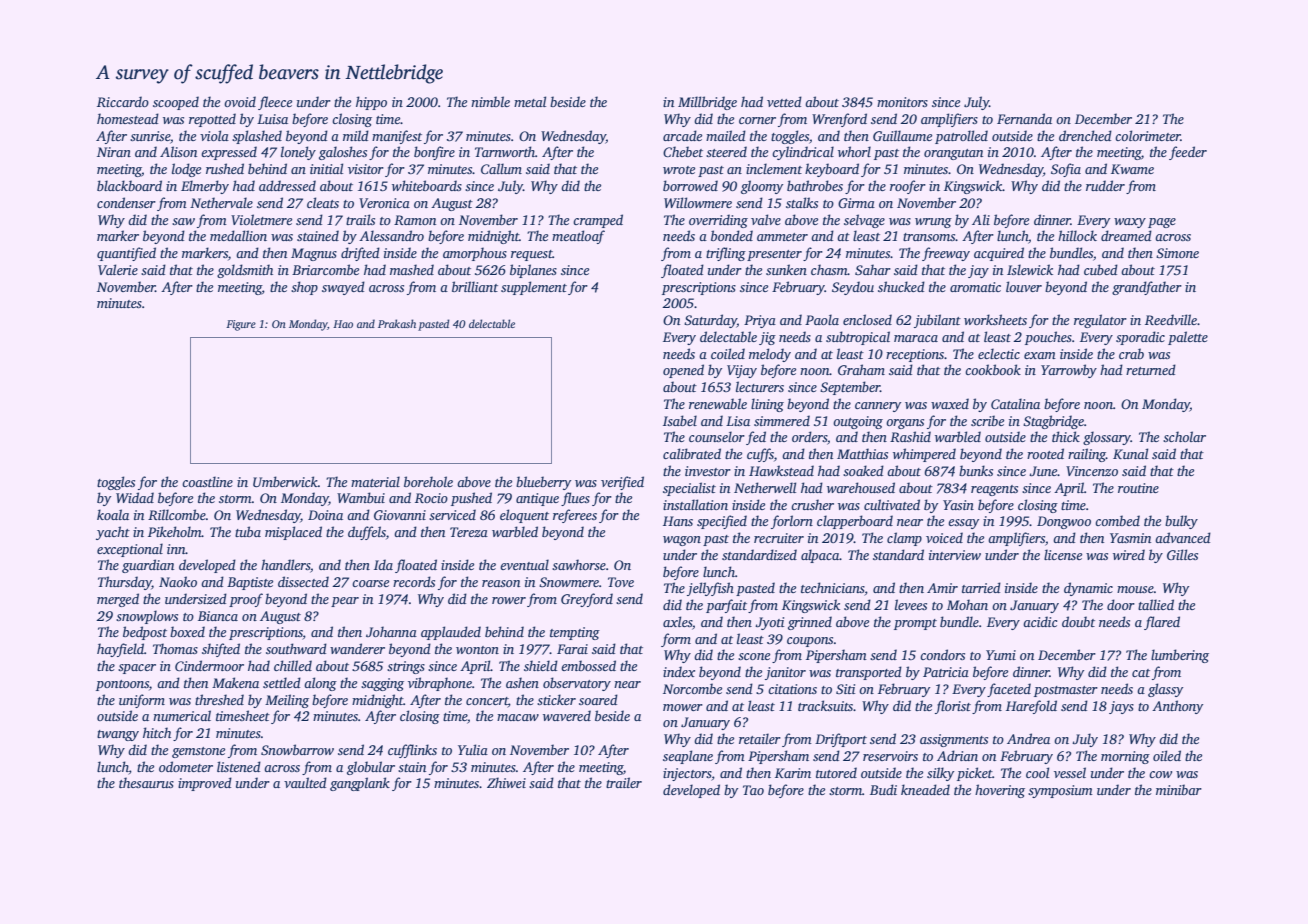  What do you see at coordinates (753, 790) in the screenshot?
I see `Tao` at bounding box center [753, 790].
